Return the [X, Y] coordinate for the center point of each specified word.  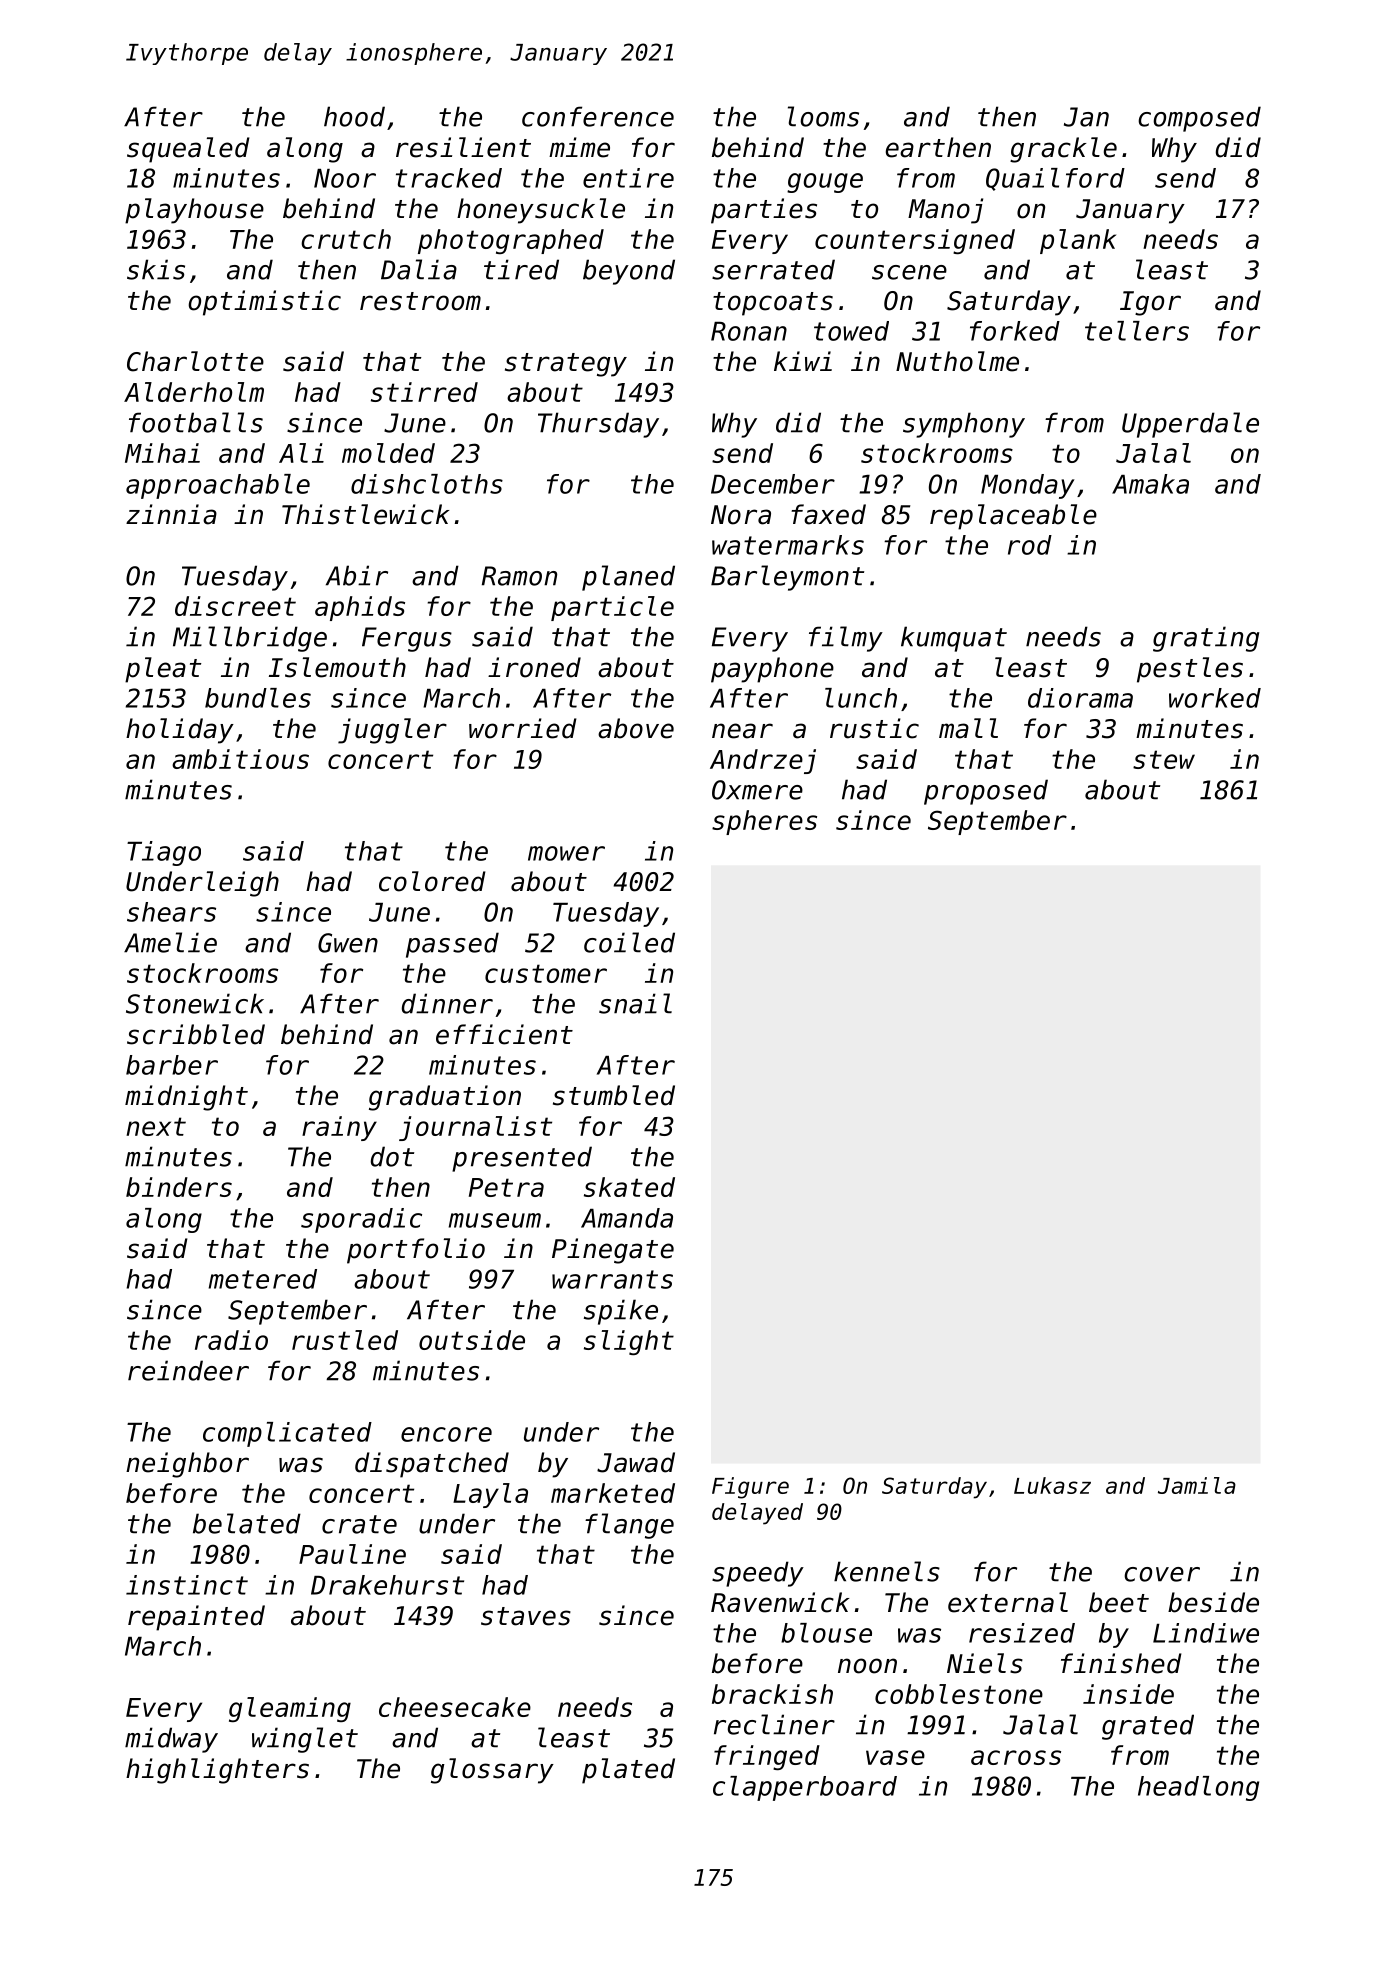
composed [1199, 119]
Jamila [1197, 1485]
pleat [163, 670]
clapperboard [805, 1788]
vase [895, 1757]
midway [171, 1740]
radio [231, 1340]
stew [1164, 759]
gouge [825, 183]
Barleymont [787, 578]
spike [621, 1312]
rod [1030, 545]
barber [172, 1065]
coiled [629, 942]
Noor [345, 178]
